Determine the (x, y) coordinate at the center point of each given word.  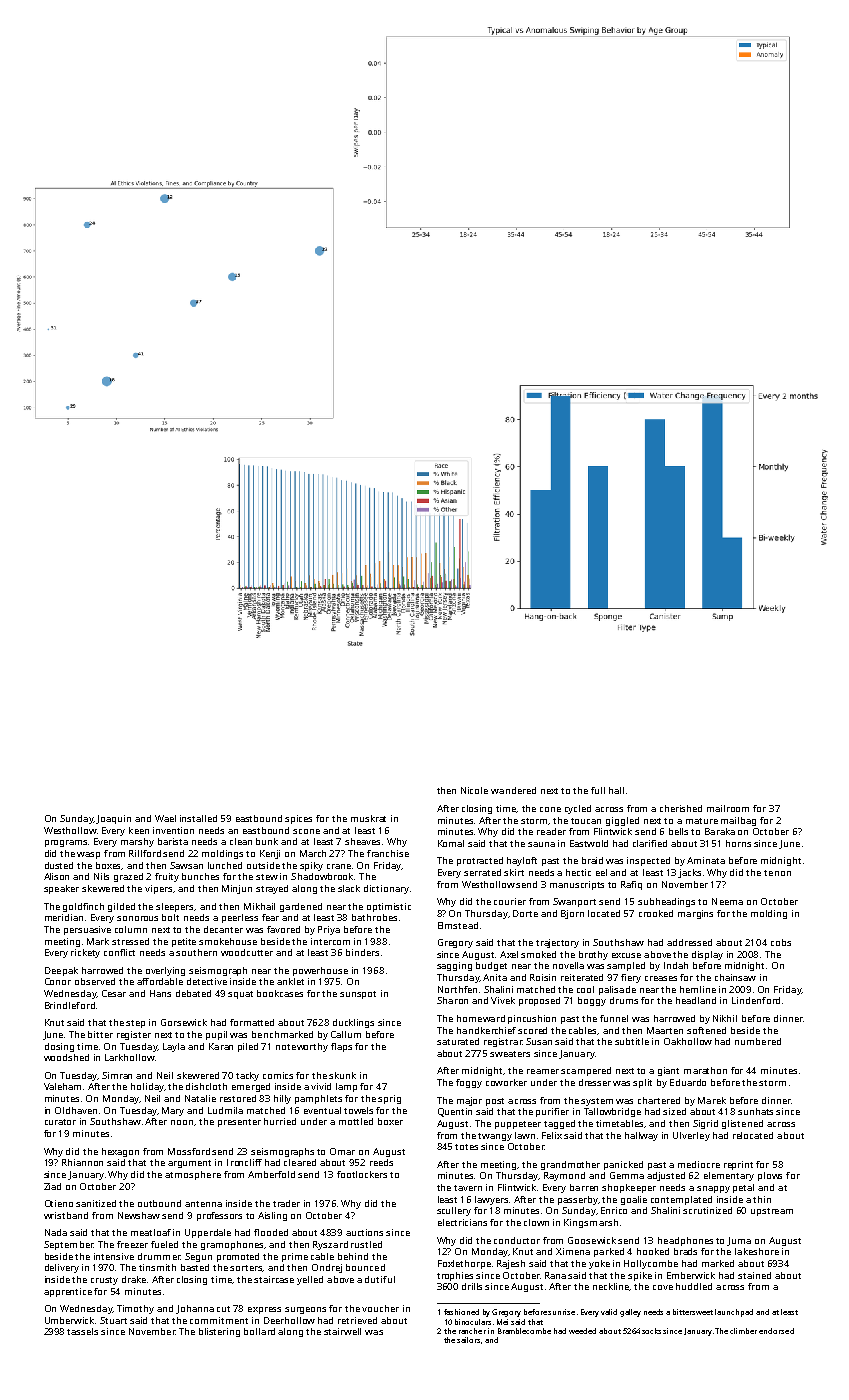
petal (743, 1188)
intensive (114, 1256)
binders (362, 952)
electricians (462, 1222)
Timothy (135, 1309)
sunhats (755, 1111)
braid (592, 860)
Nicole (474, 790)
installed (198, 818)
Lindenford (756, 1000)
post (495, 1102)
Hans (160, 993)
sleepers (175, 907)
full (598, 790)
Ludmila (225, 1110)
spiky (311, 866)
